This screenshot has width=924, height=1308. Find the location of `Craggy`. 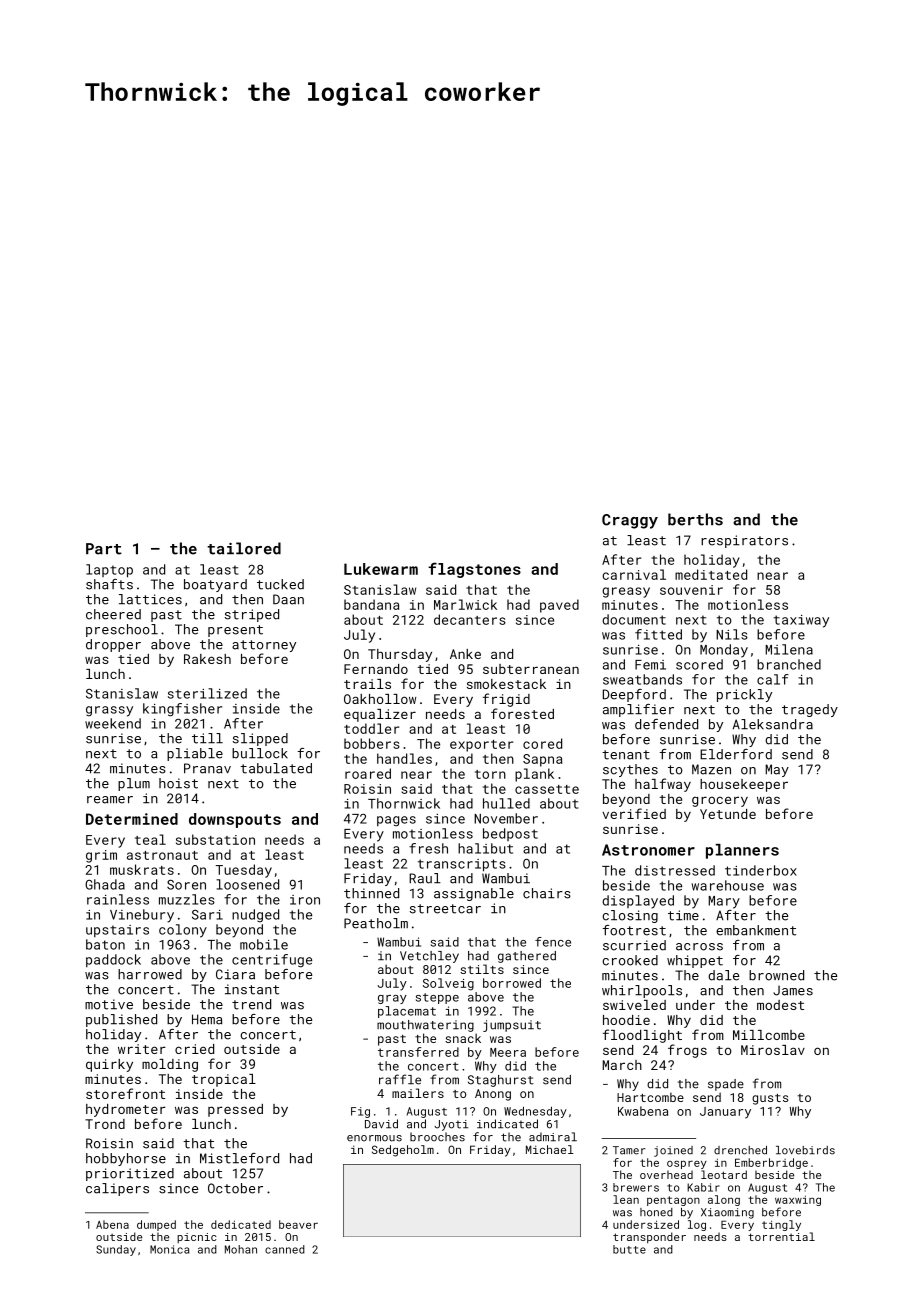

Craggy is located at coordinates (630, 521).
